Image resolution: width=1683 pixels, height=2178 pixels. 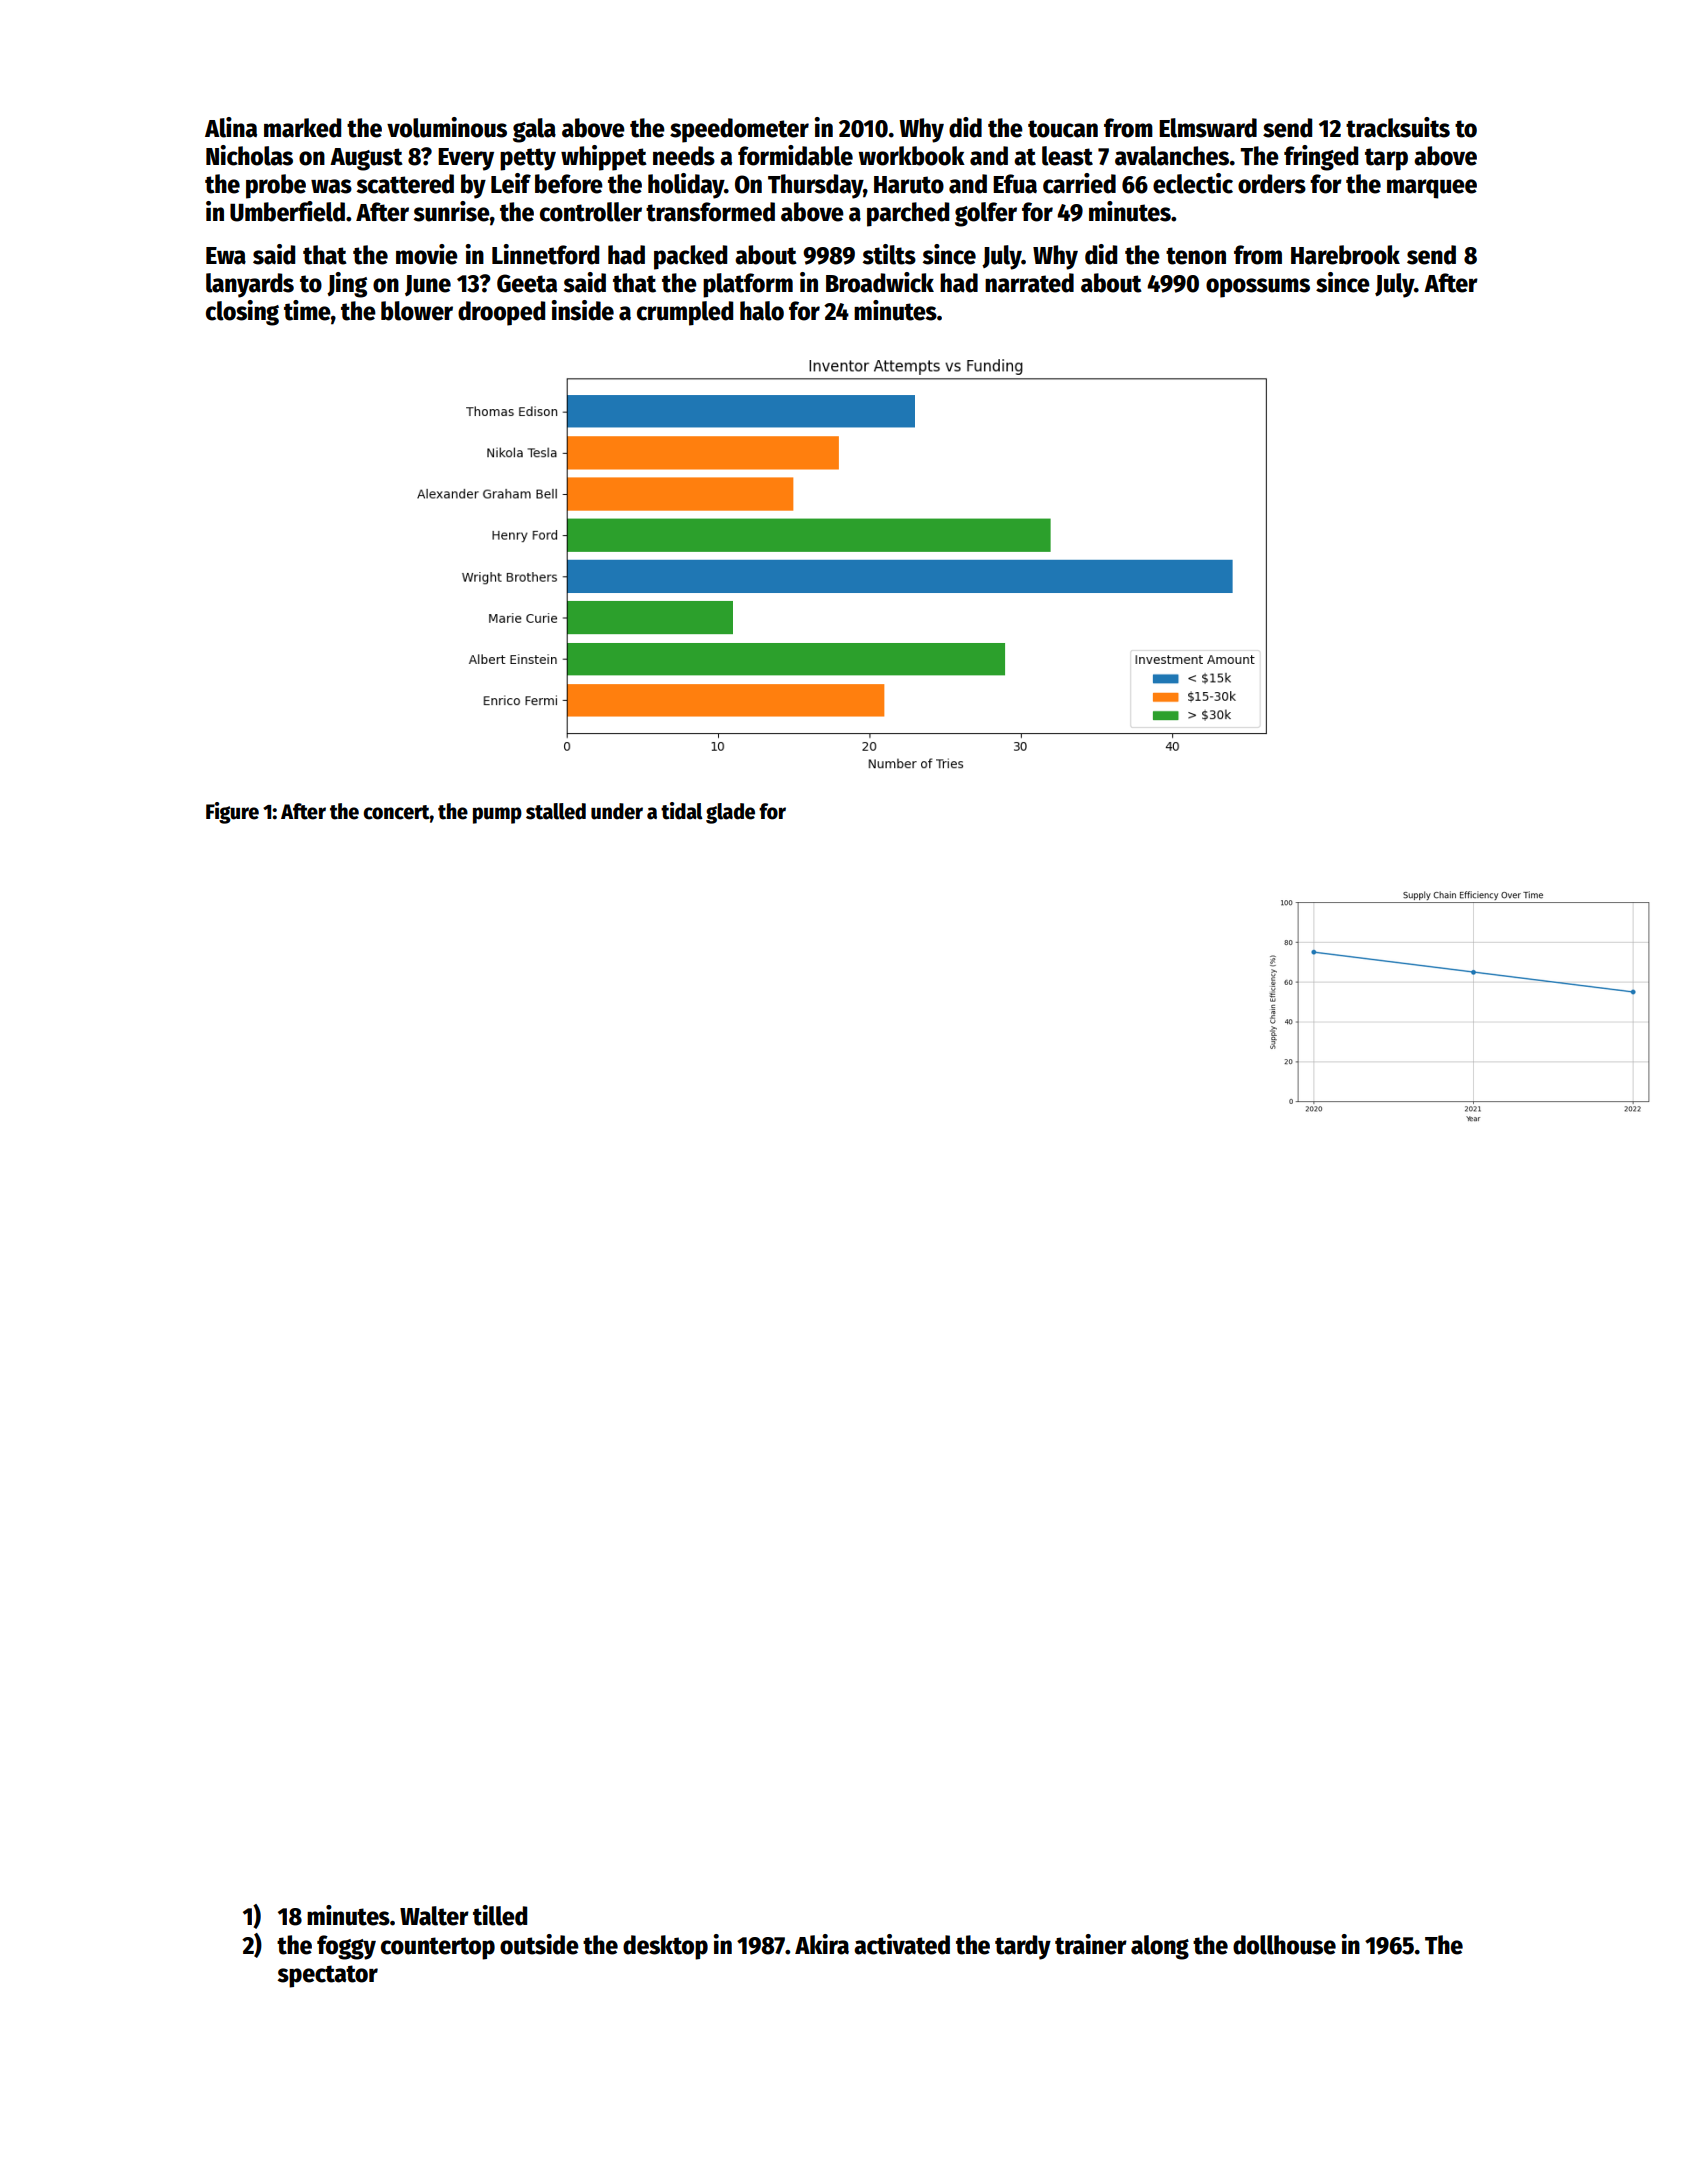 What do you see at coordinates (500, 1915) in the page?
I see `tilled` at bounding box center [500, 1915].
